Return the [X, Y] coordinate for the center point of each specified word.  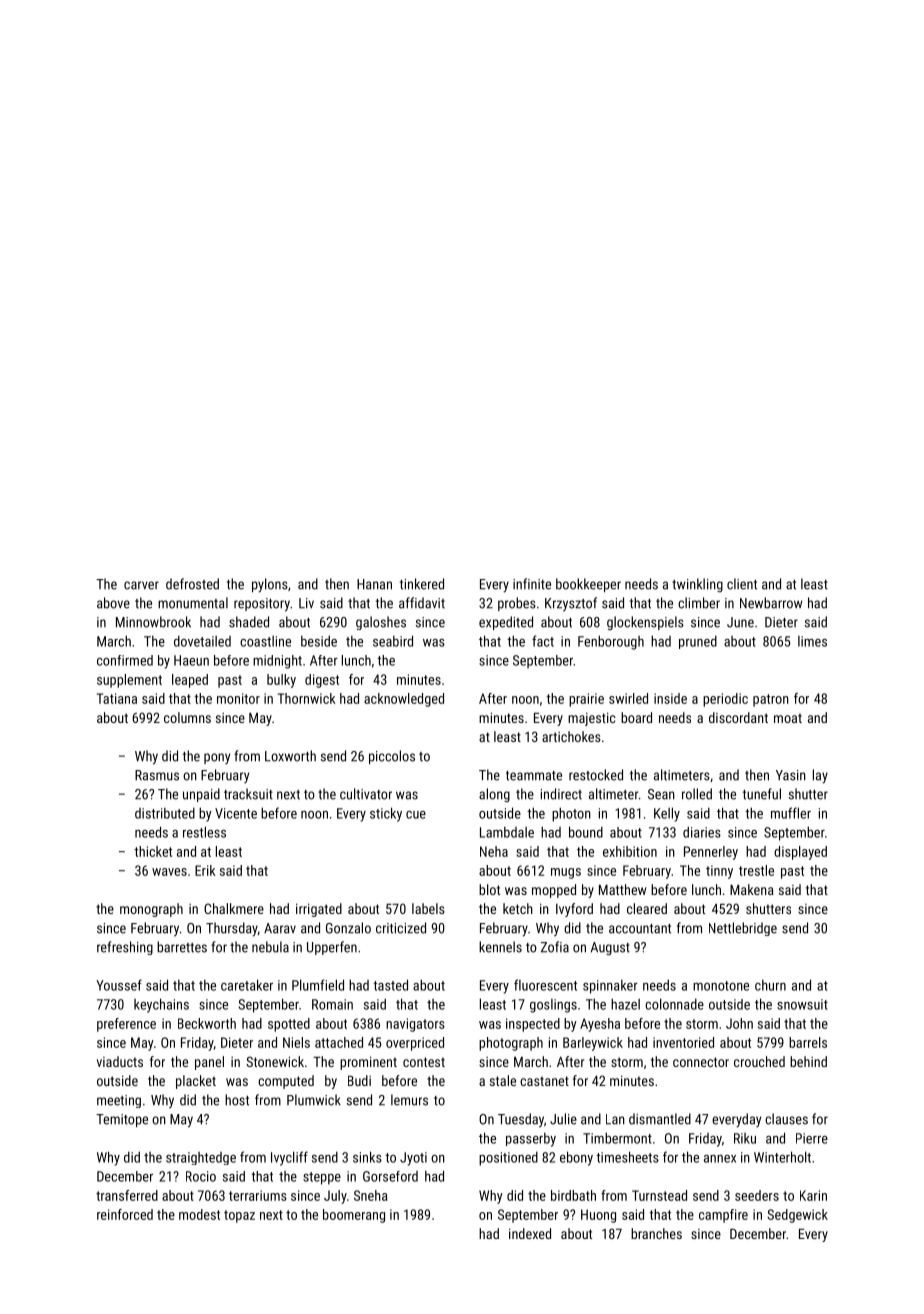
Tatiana [117, 698]
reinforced [125, 1214]
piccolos [392, 757]
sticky [386, 814]
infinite [532, 584]
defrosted [192, 584]
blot [489, 889]
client [742, 584]
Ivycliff [289, 1158]
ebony [576, 1158]
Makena [752, 889]
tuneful [762, 794]
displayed [800, 853]
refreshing [125, 948]
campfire [723, 1216]
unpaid [201, 795]
